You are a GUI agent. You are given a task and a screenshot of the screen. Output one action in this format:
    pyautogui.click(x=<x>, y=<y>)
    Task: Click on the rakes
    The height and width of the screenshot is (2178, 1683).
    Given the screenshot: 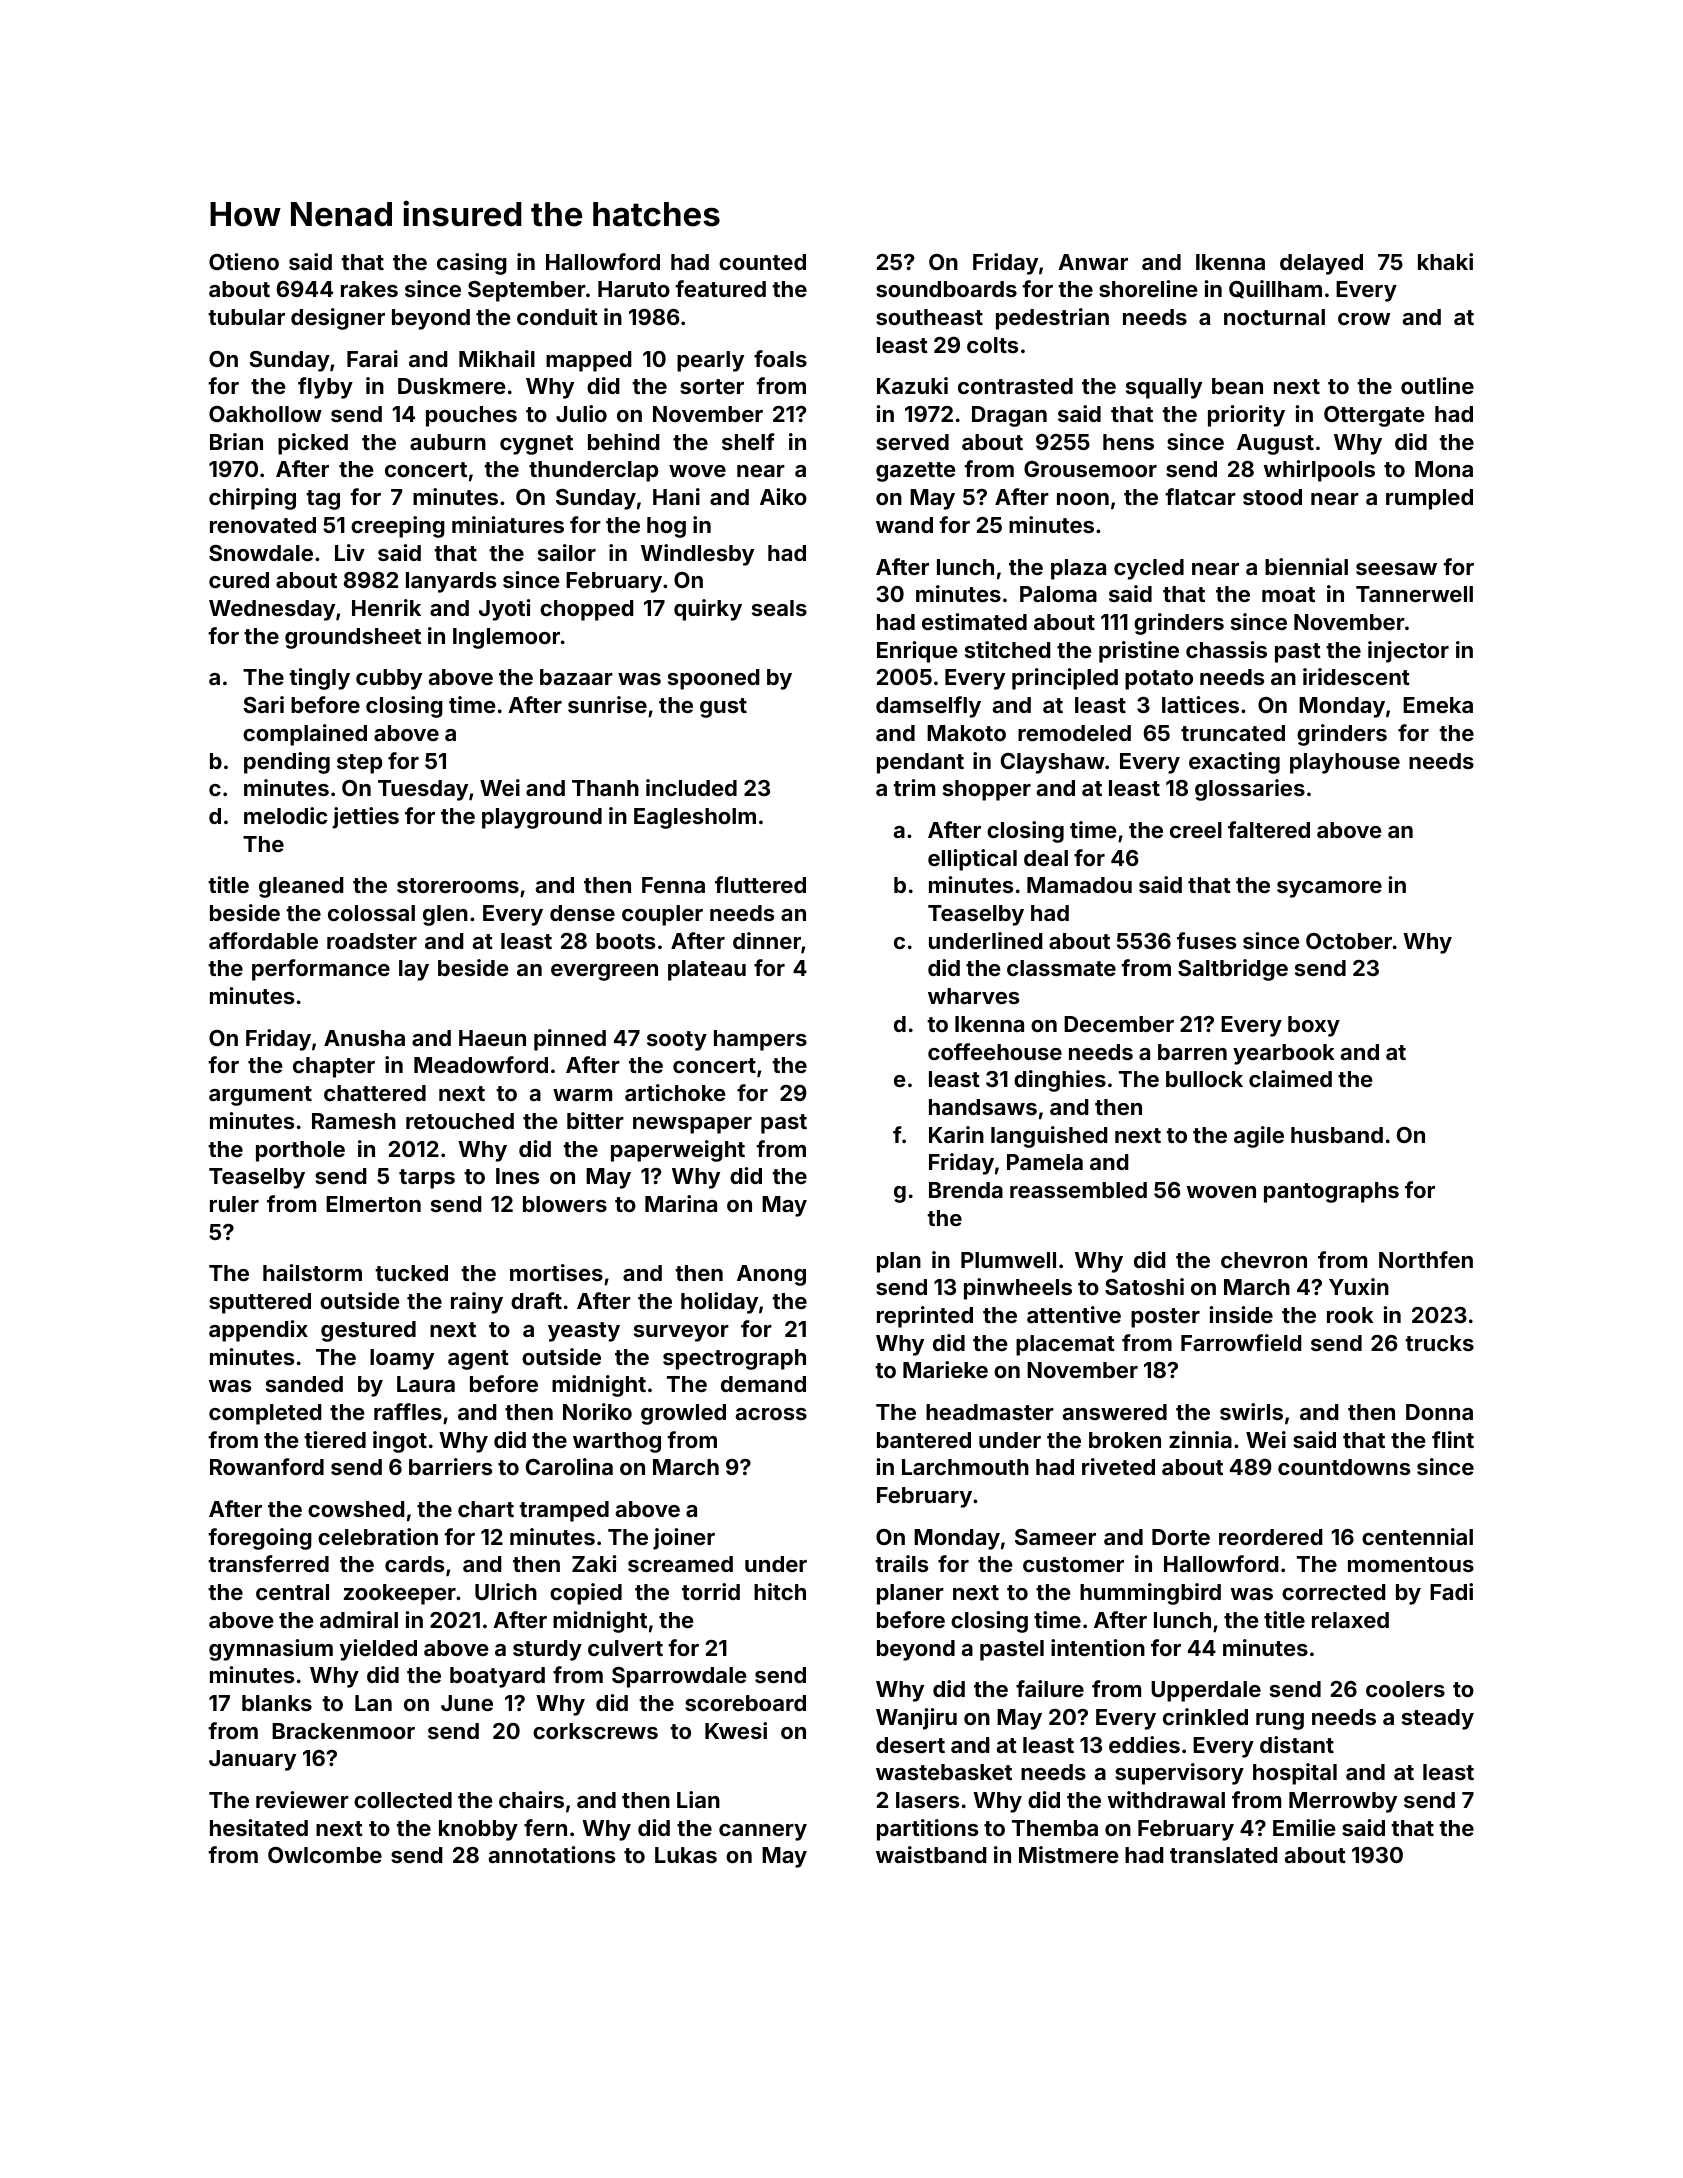 What is the action you would take?
    pyautogui.click(x=369, y=289)
